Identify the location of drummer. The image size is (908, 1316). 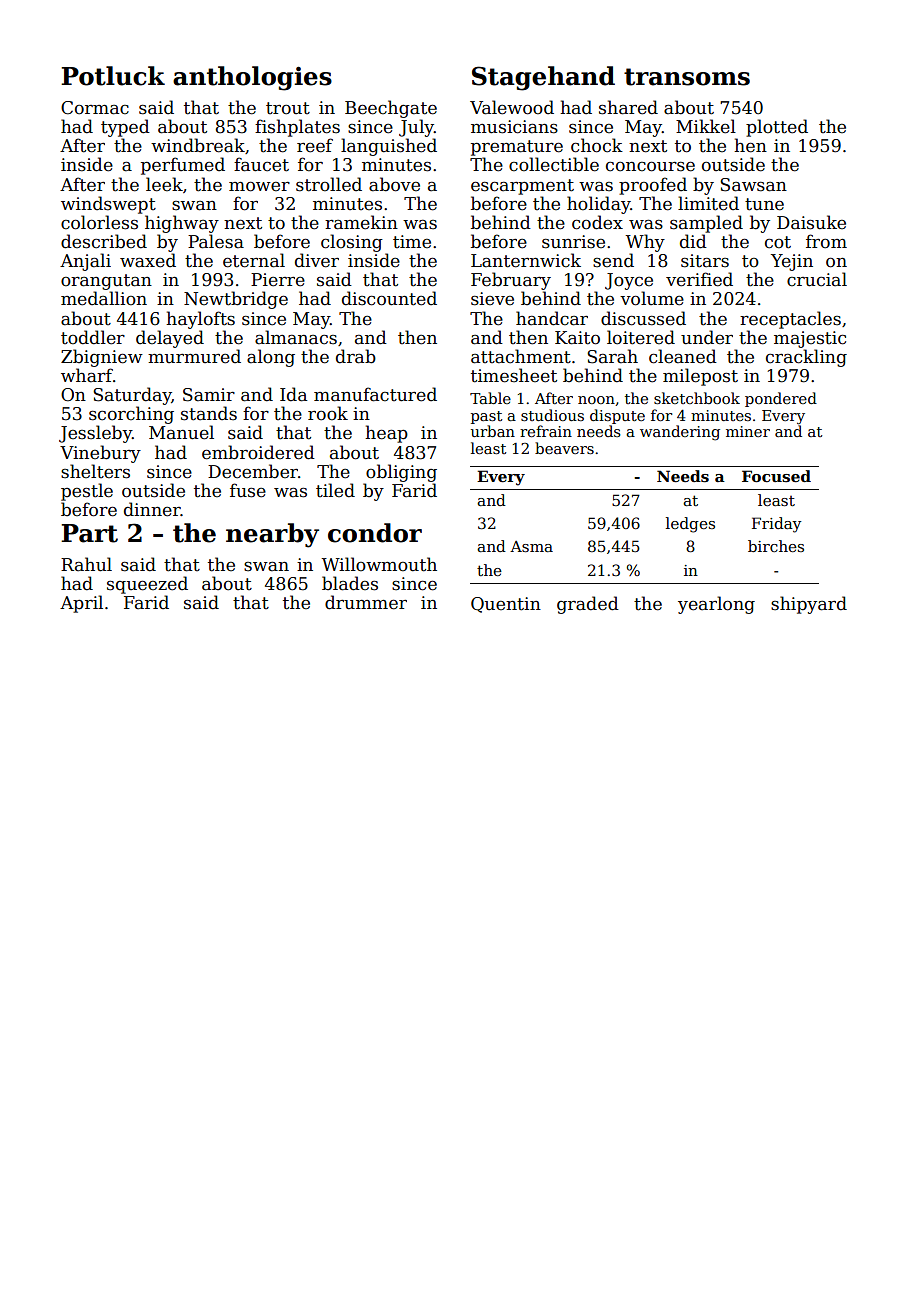
(366, 602).
